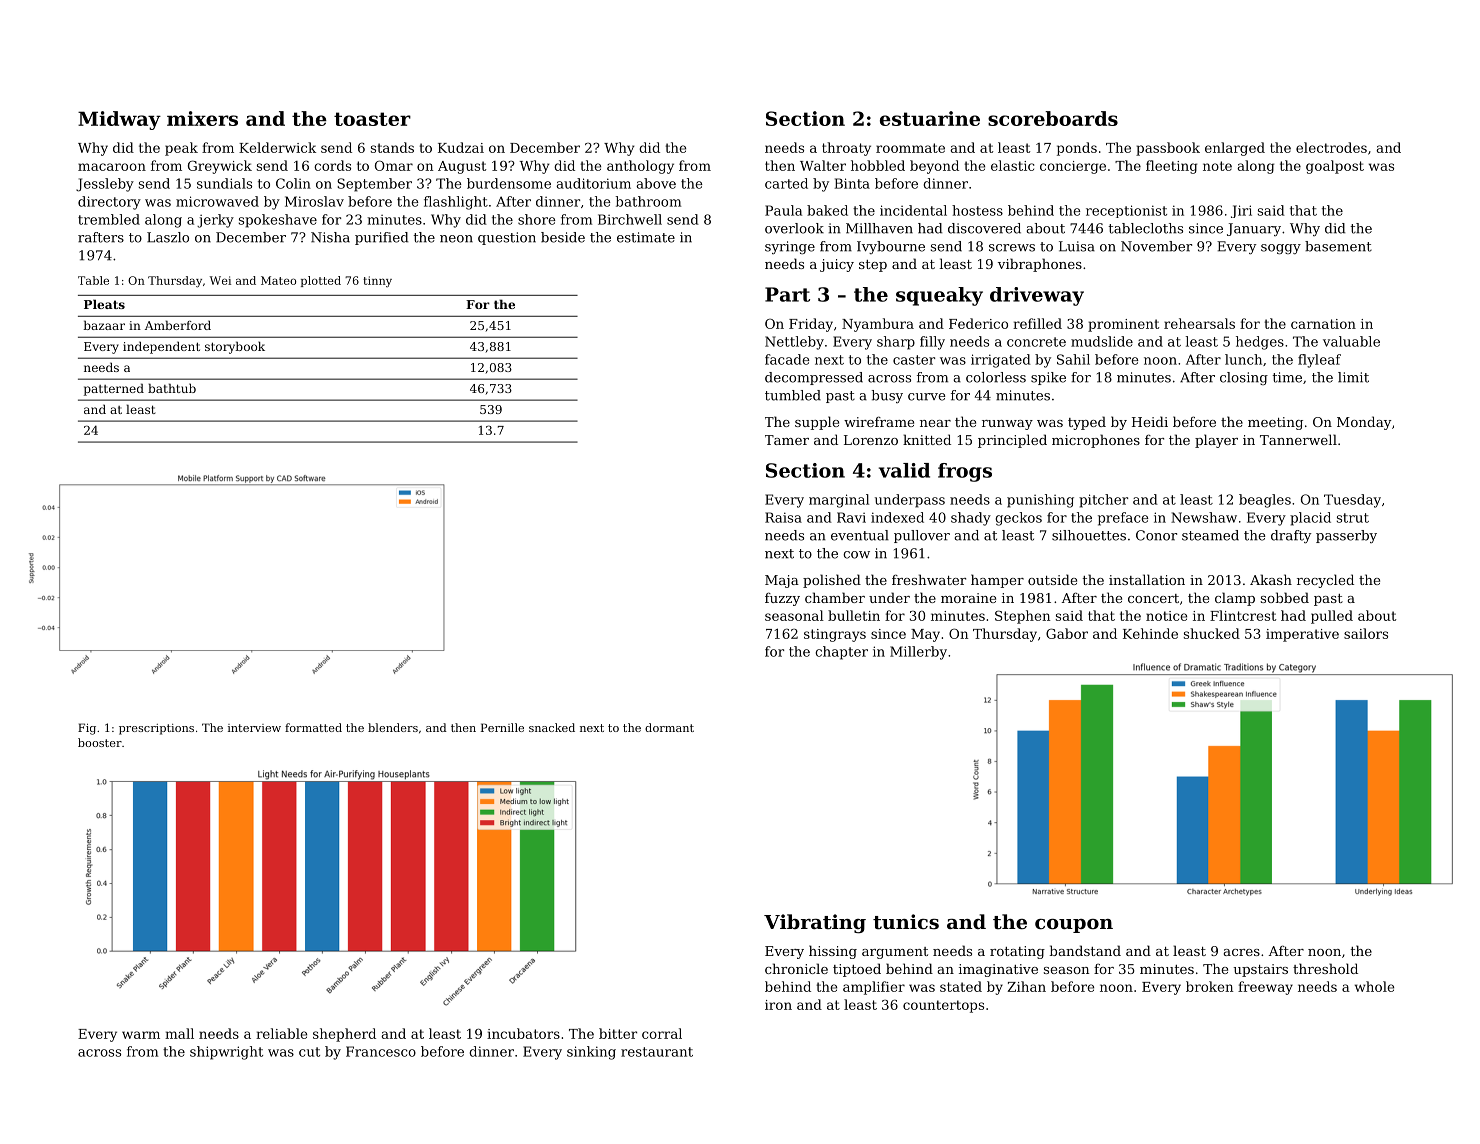 The height and width of the screenshot is (1144, 1480). Describe the element at coordinates (591, 1053) in the screenshot. I see `sinking` at that location.
